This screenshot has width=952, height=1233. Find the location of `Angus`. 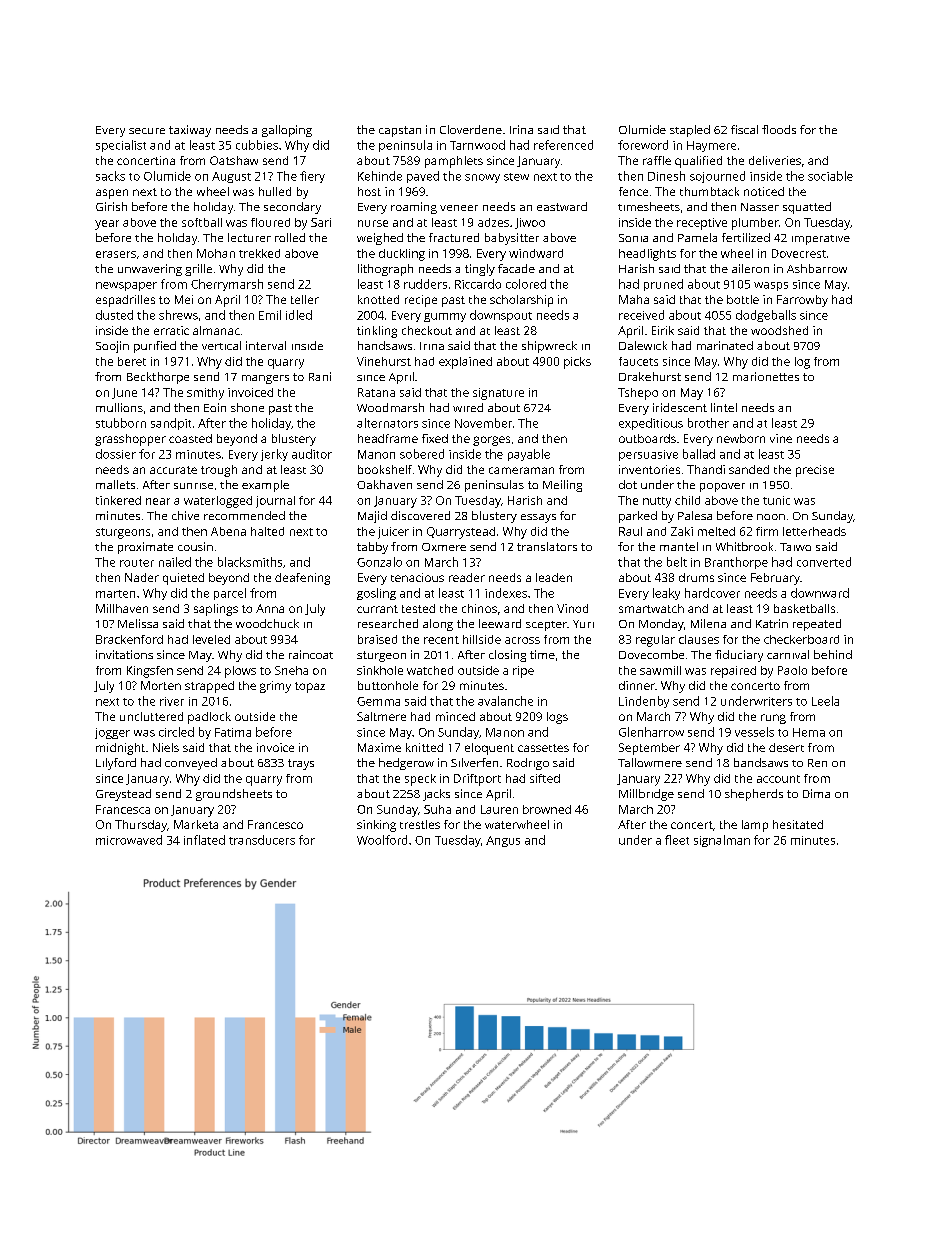

Angus is located at coordinates (503, 841).
